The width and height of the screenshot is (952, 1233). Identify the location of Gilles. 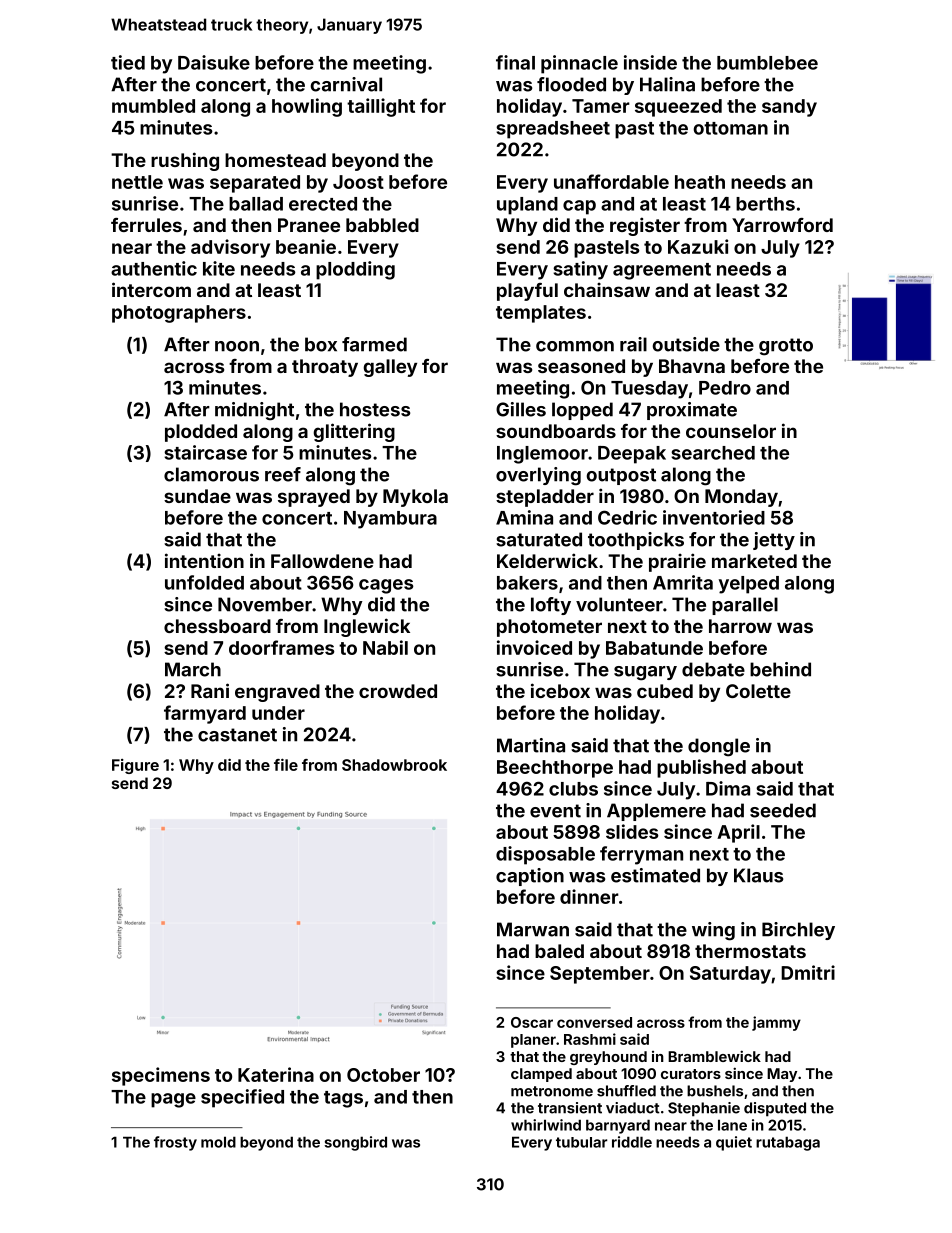
(521, 409).
